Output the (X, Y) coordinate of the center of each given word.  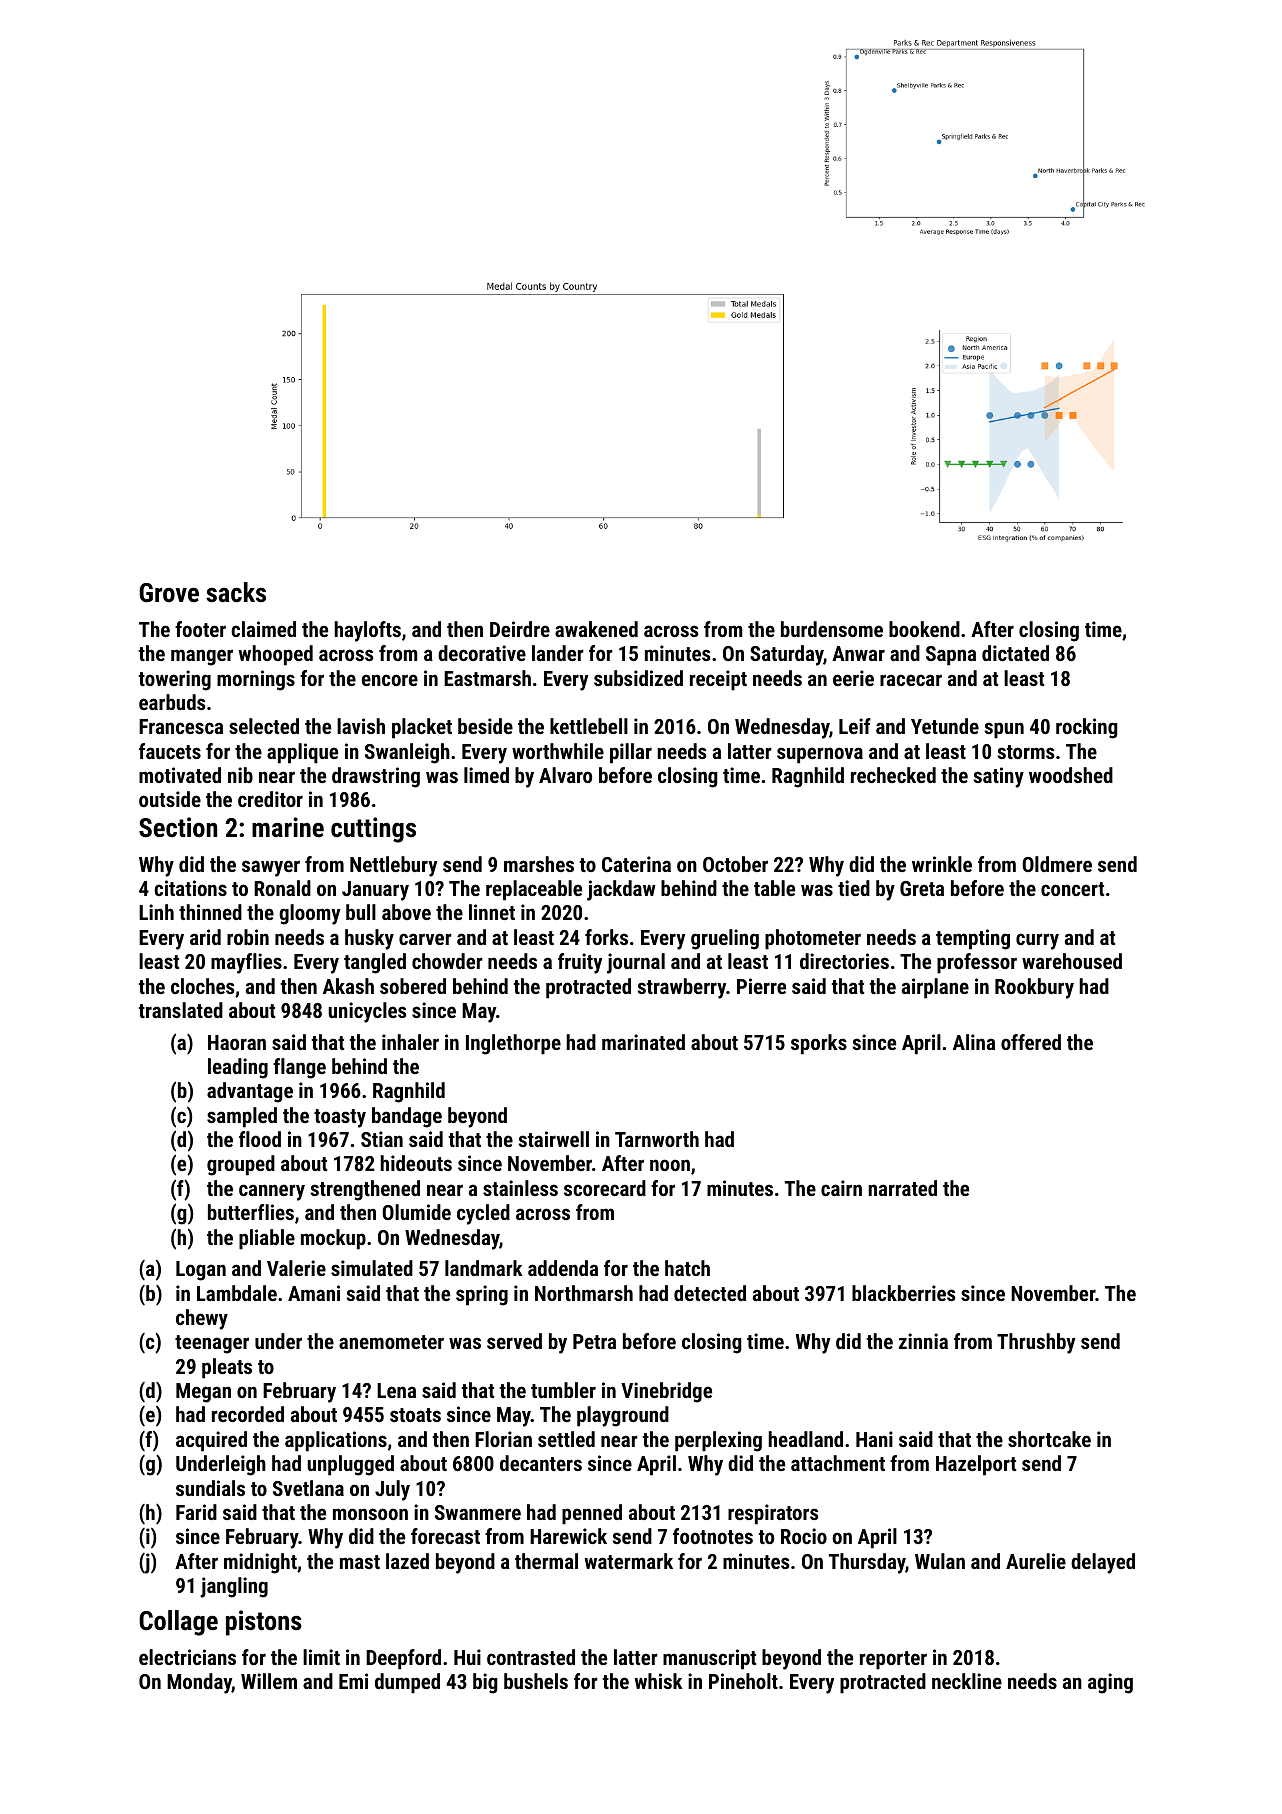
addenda (563, 1268)
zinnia (923, 1341)
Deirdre (520, 629)
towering (174, 680)
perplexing (718, 1441)
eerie (853, 678)
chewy (202, 1319)
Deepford (403, 1659)
